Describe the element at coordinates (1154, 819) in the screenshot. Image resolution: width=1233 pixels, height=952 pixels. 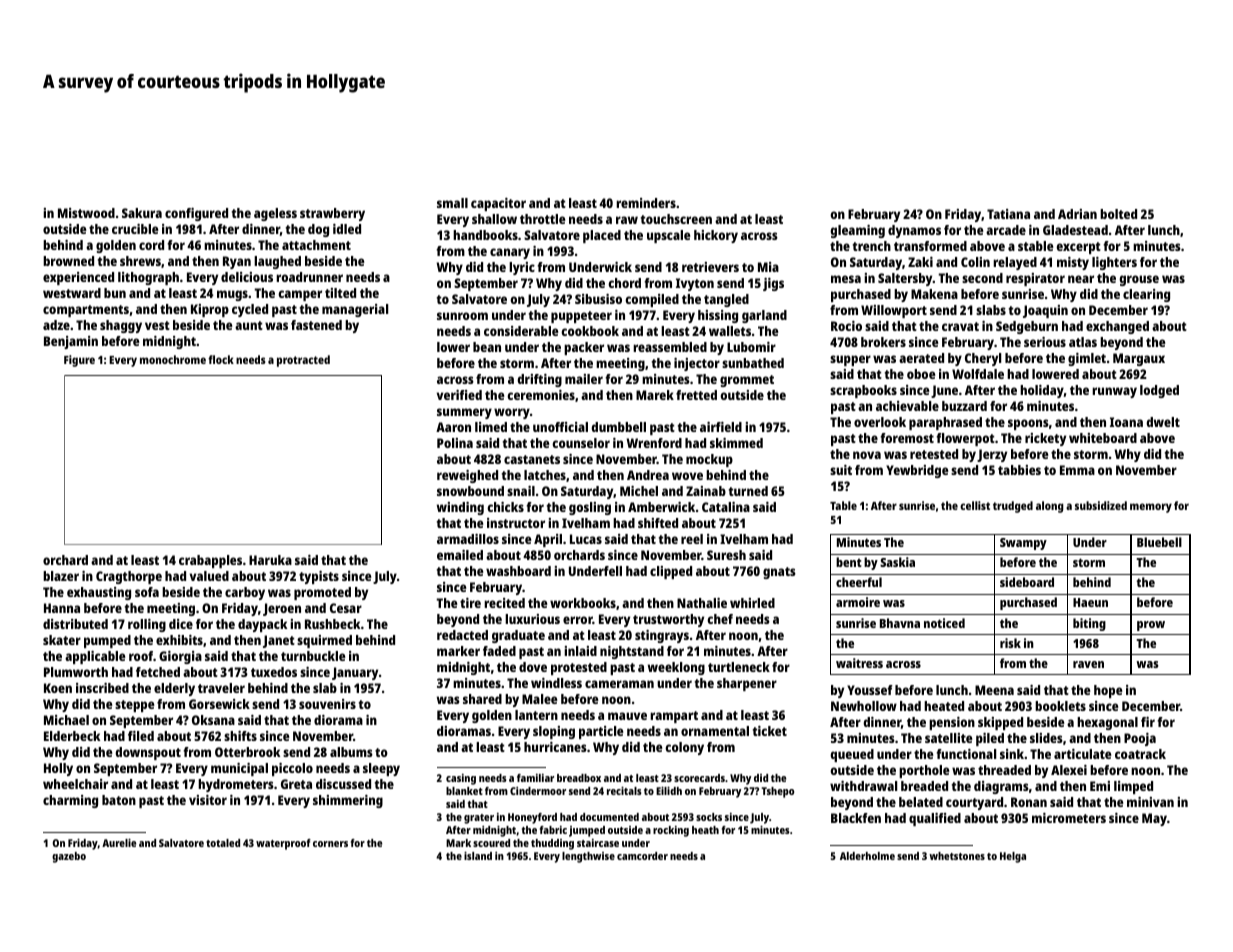
I see `May` at that location.
